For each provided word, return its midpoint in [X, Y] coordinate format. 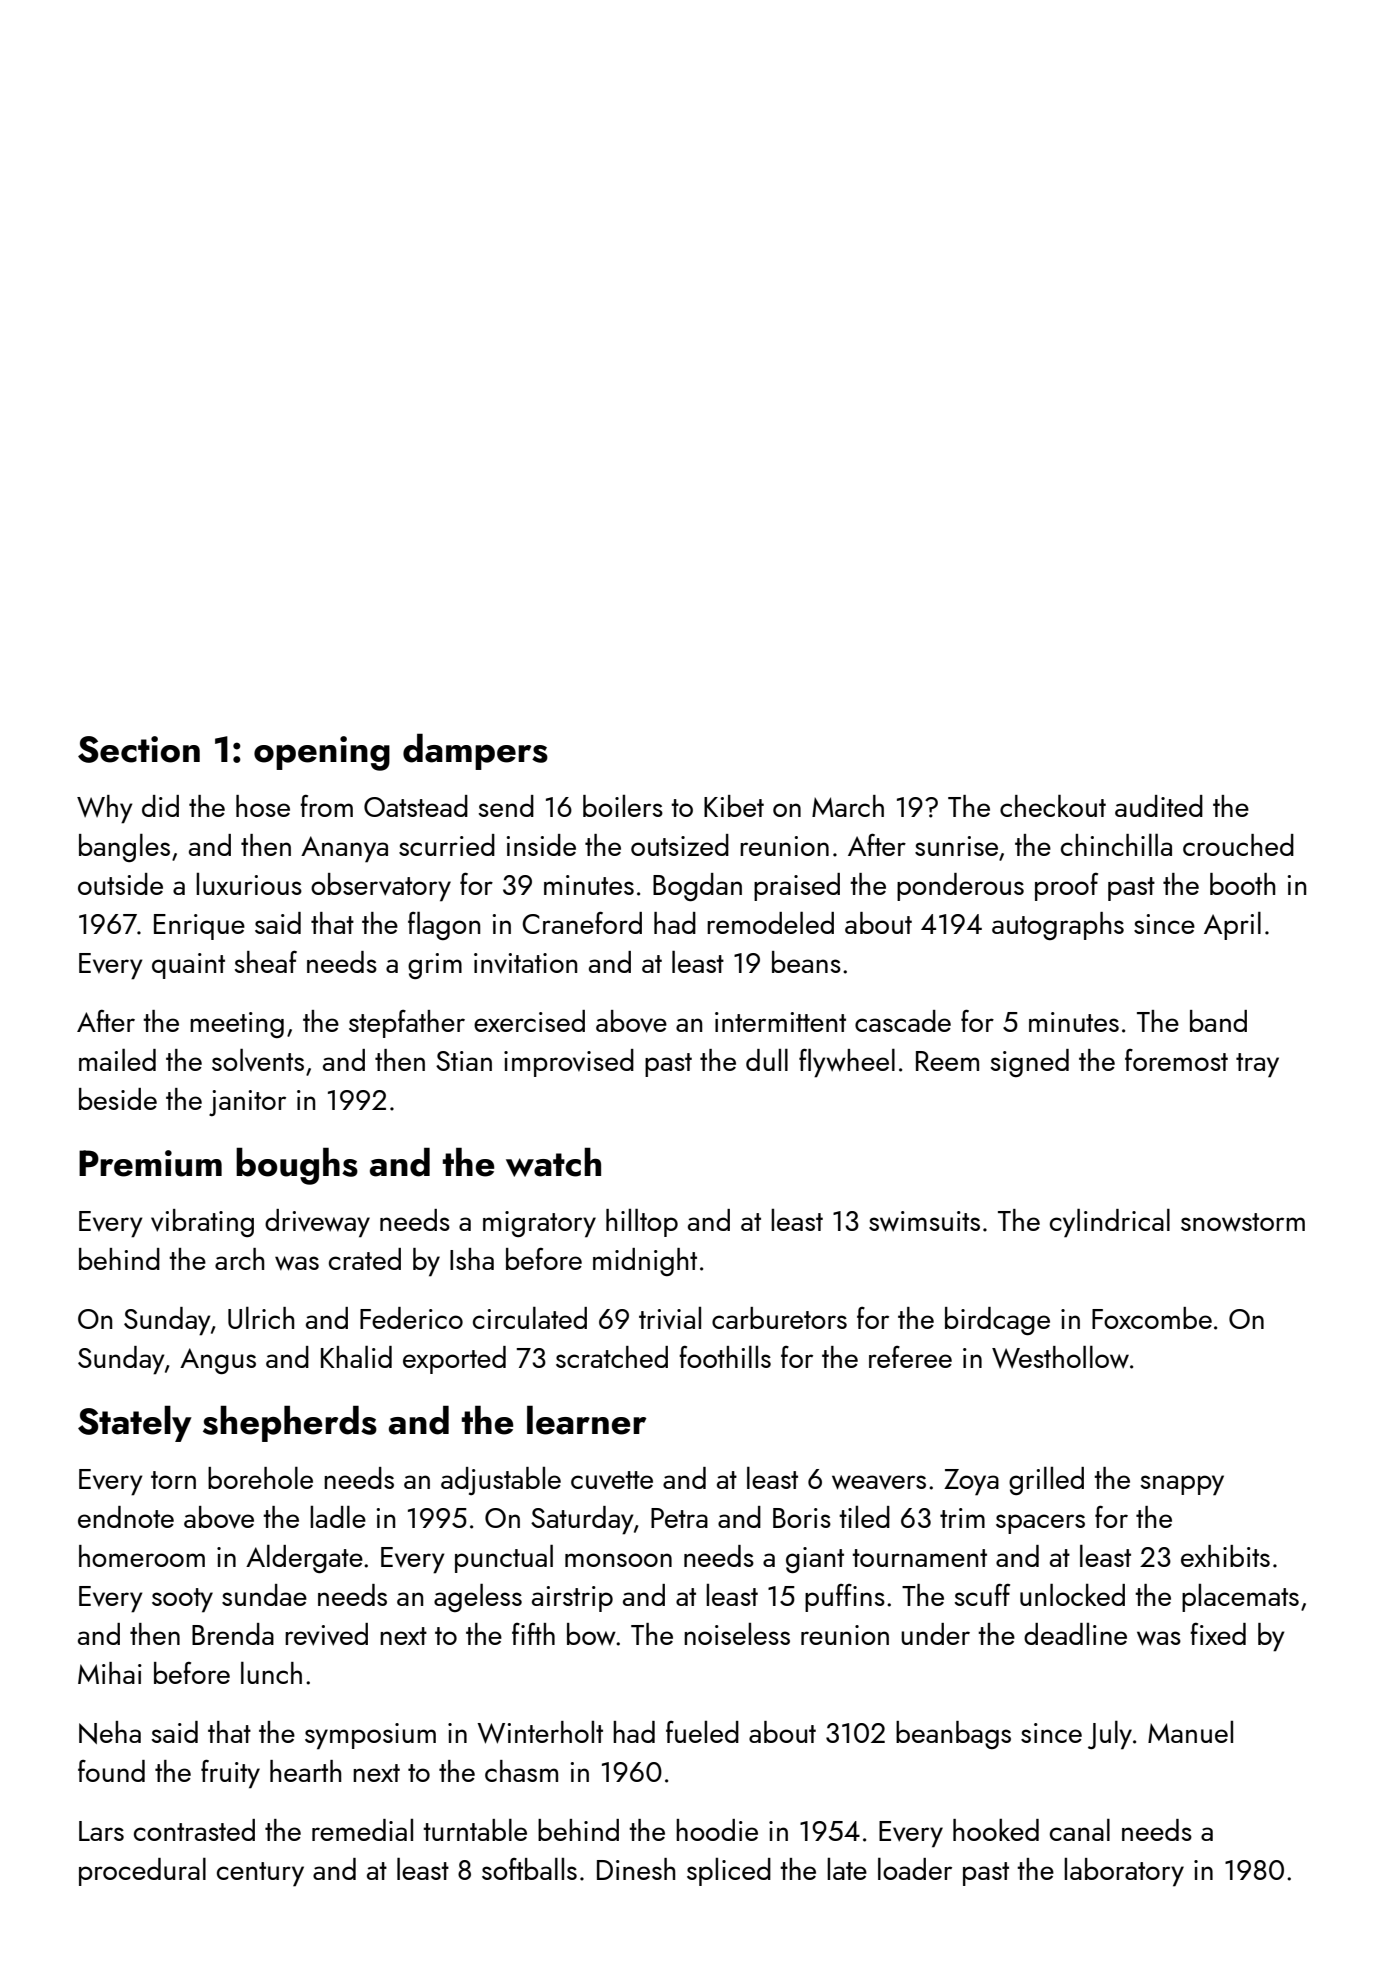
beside [118, 1099]
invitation [525, 963]
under [935, 1634]
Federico [411, 1318]
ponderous [960, 887]
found [111, 1771]
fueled [702, 1732]
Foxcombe [1152, 1318]
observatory [381, 887]
